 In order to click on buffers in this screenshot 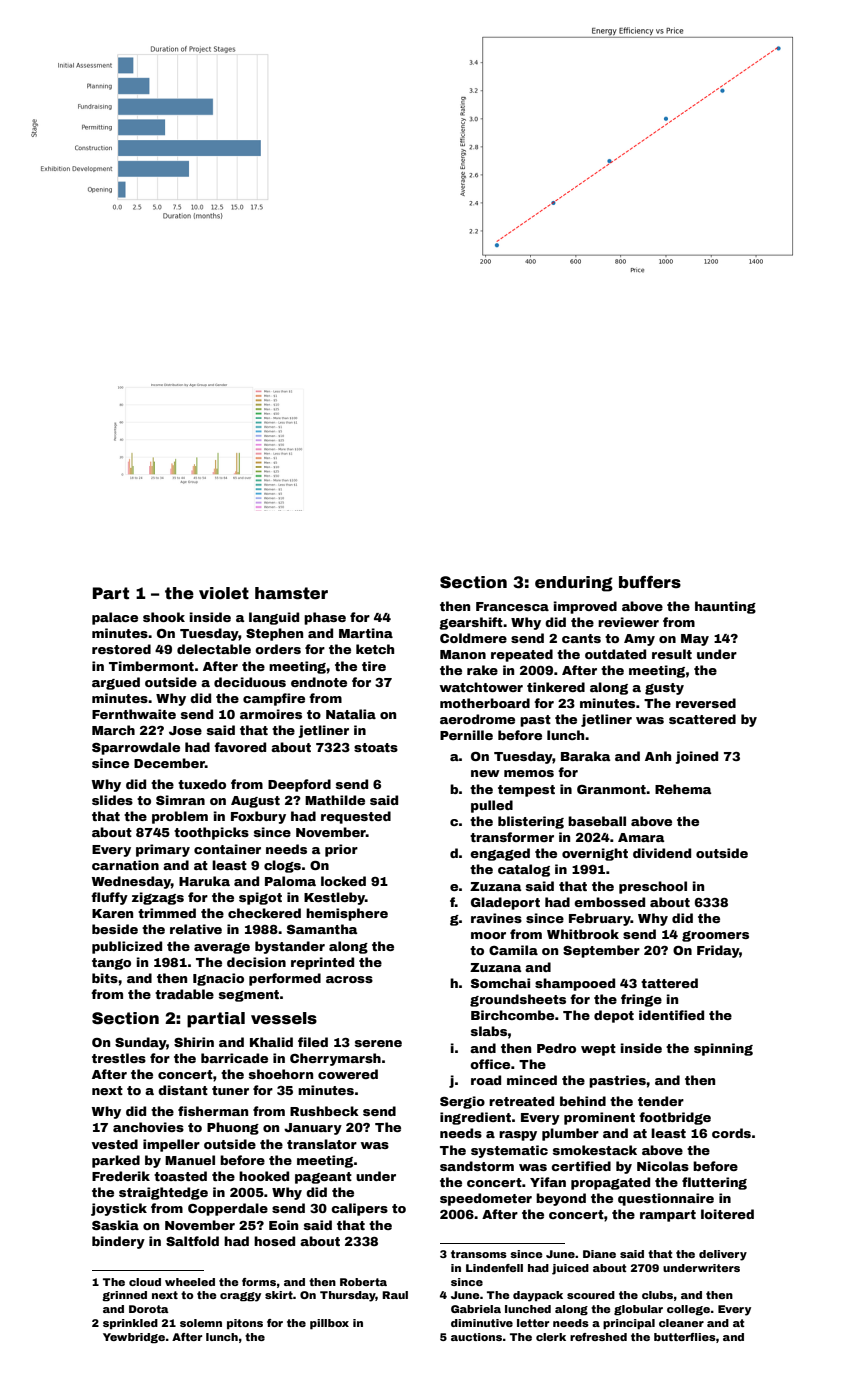, I will do `click(650, 582)`.
